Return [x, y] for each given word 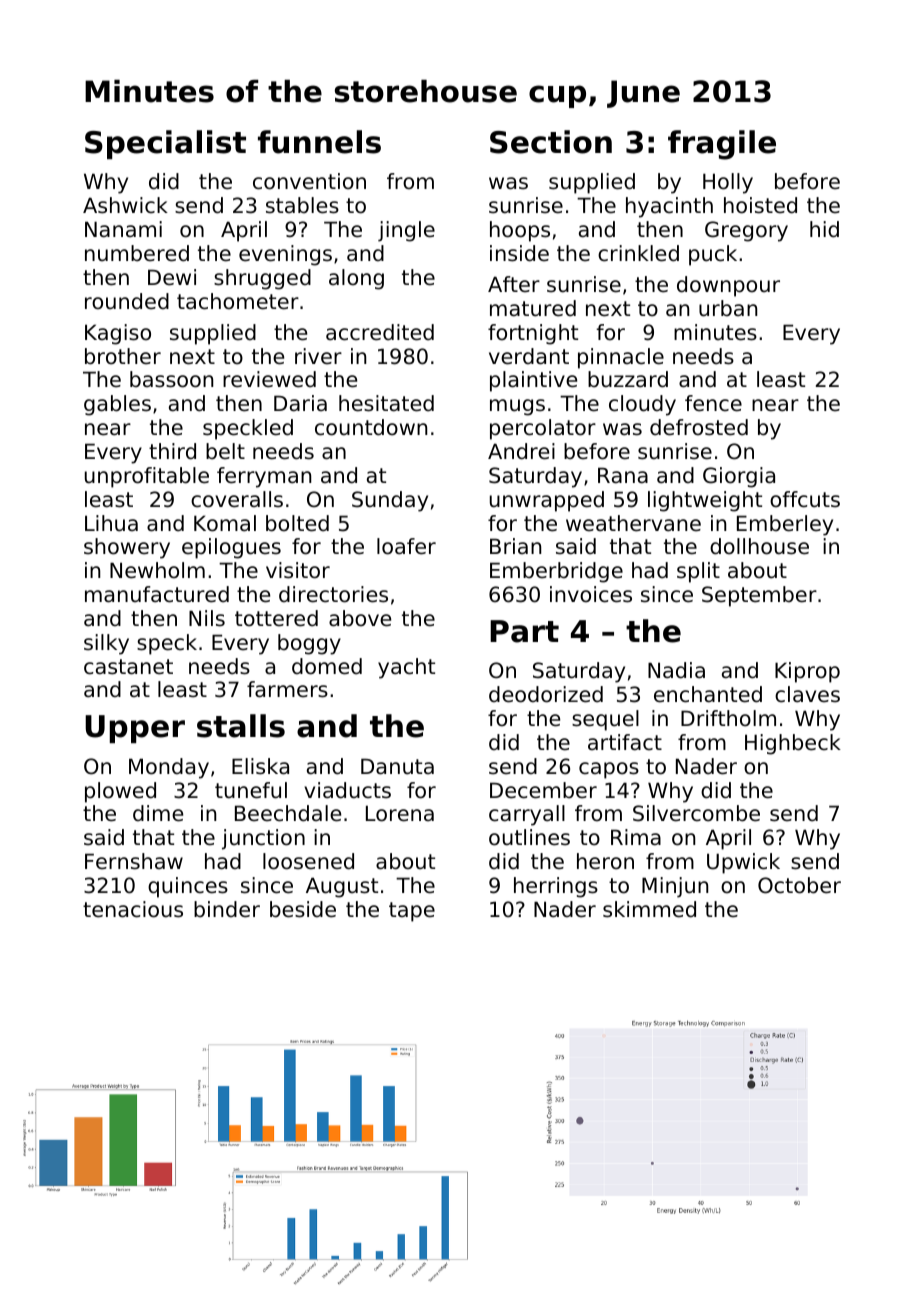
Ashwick [125, 205]
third [172, 451]
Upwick [743, 863]
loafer [406, 546]
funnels [319, 142]
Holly [728, 183]
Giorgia [739, 477]
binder [227, 909]
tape [412, 912]
